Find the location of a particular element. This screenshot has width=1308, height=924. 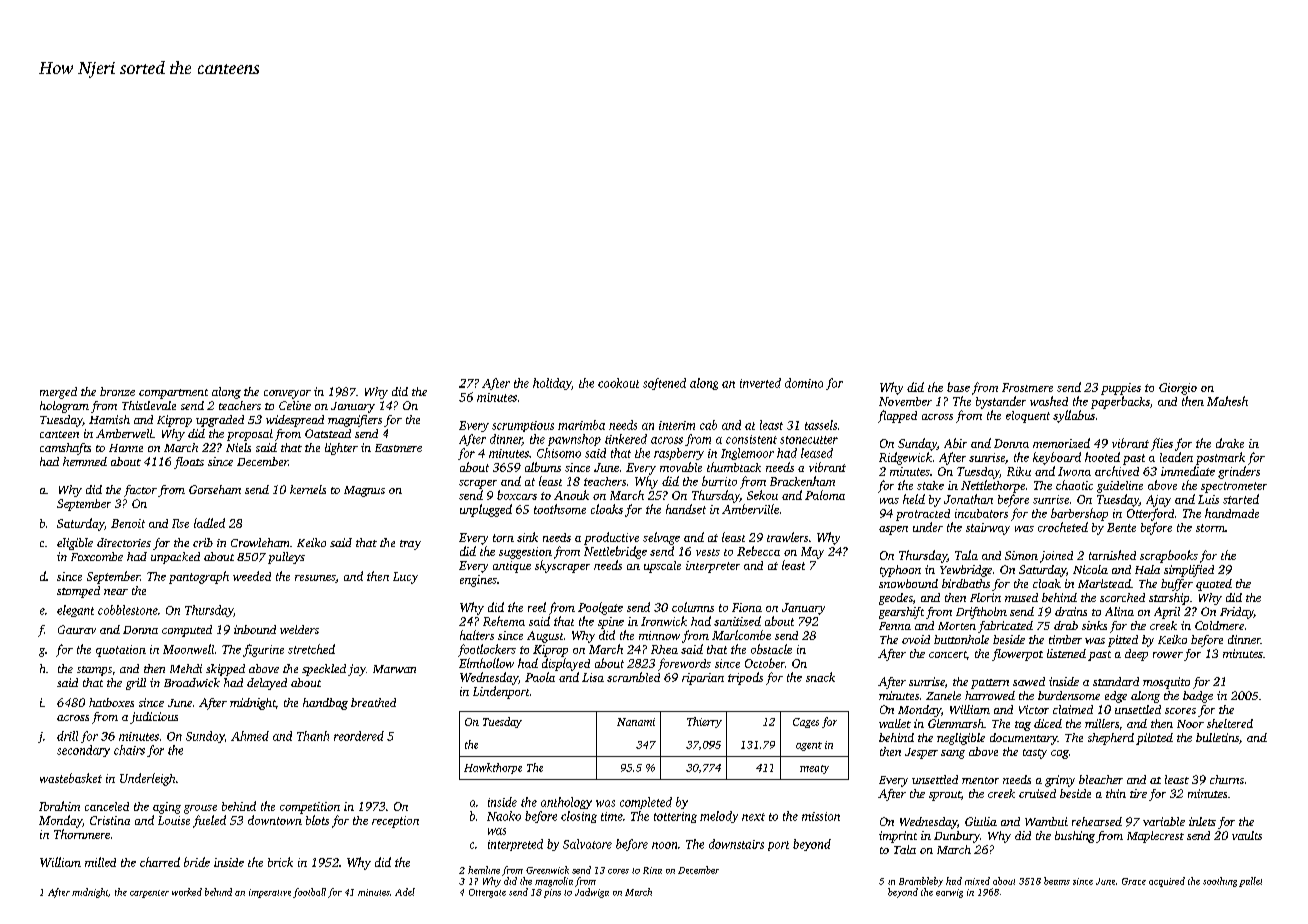

Benoit is located at coordinates (128, 523).
